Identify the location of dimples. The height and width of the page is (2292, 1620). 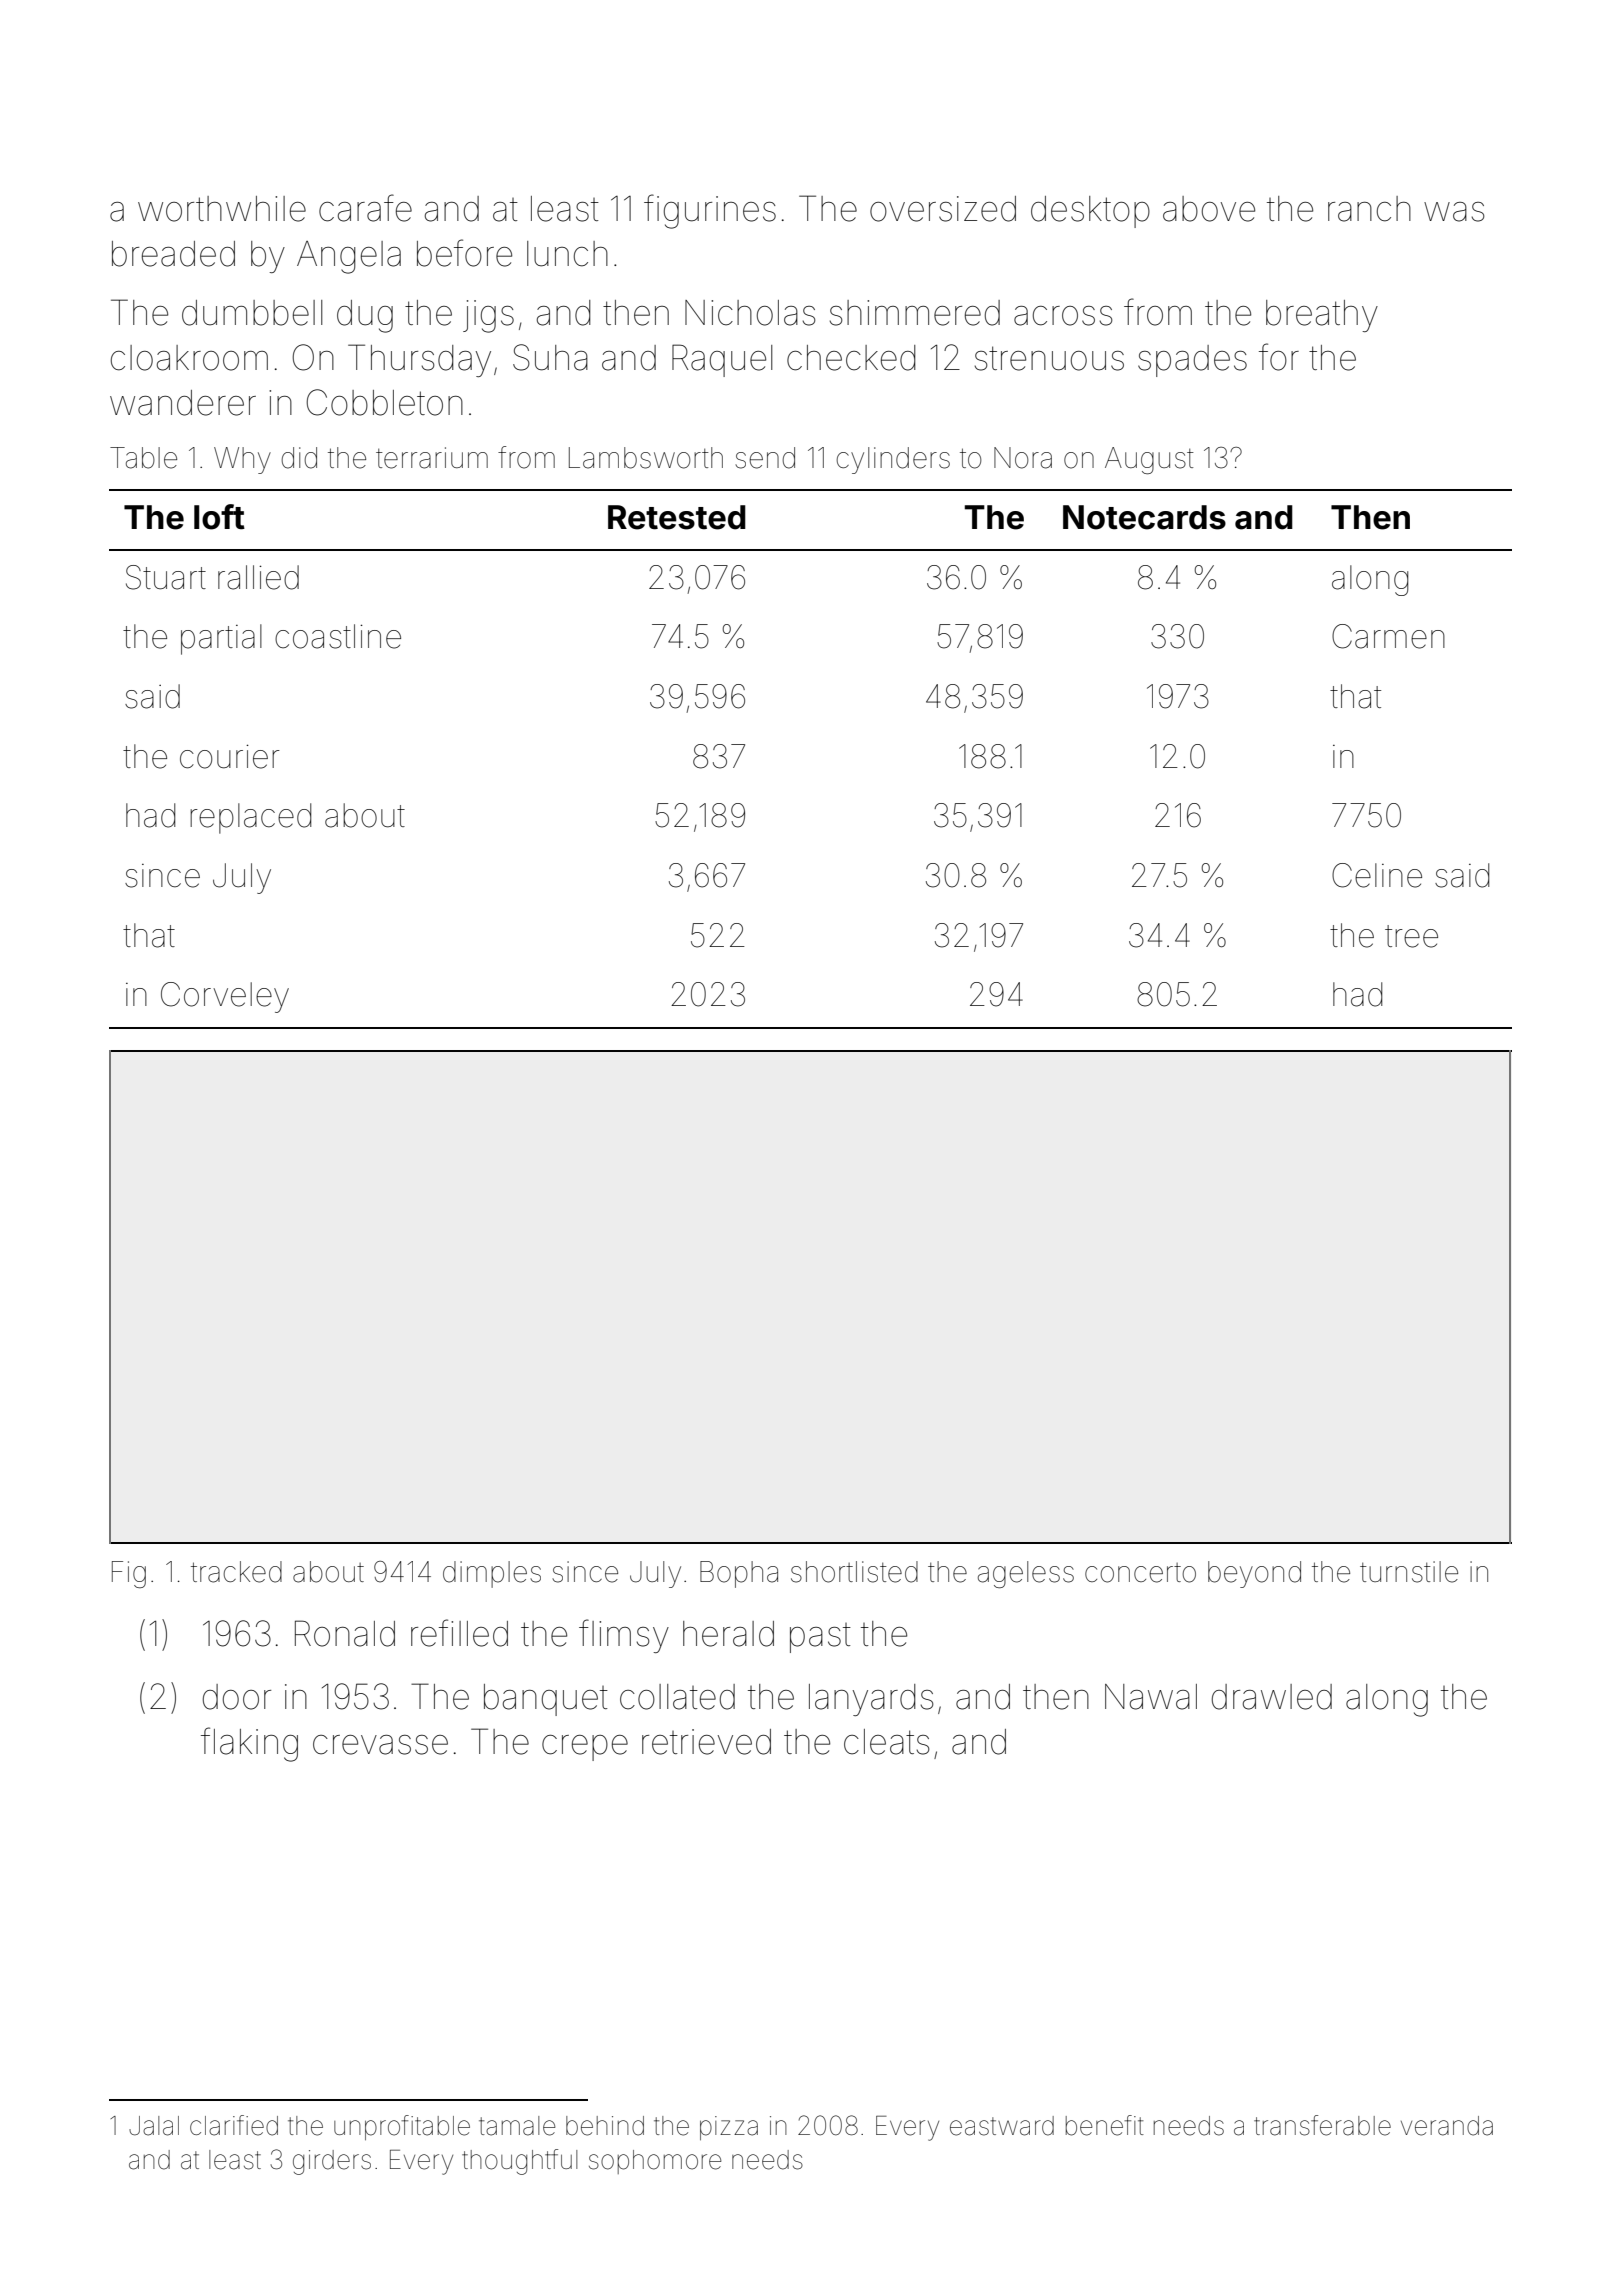
(492, 1574).
